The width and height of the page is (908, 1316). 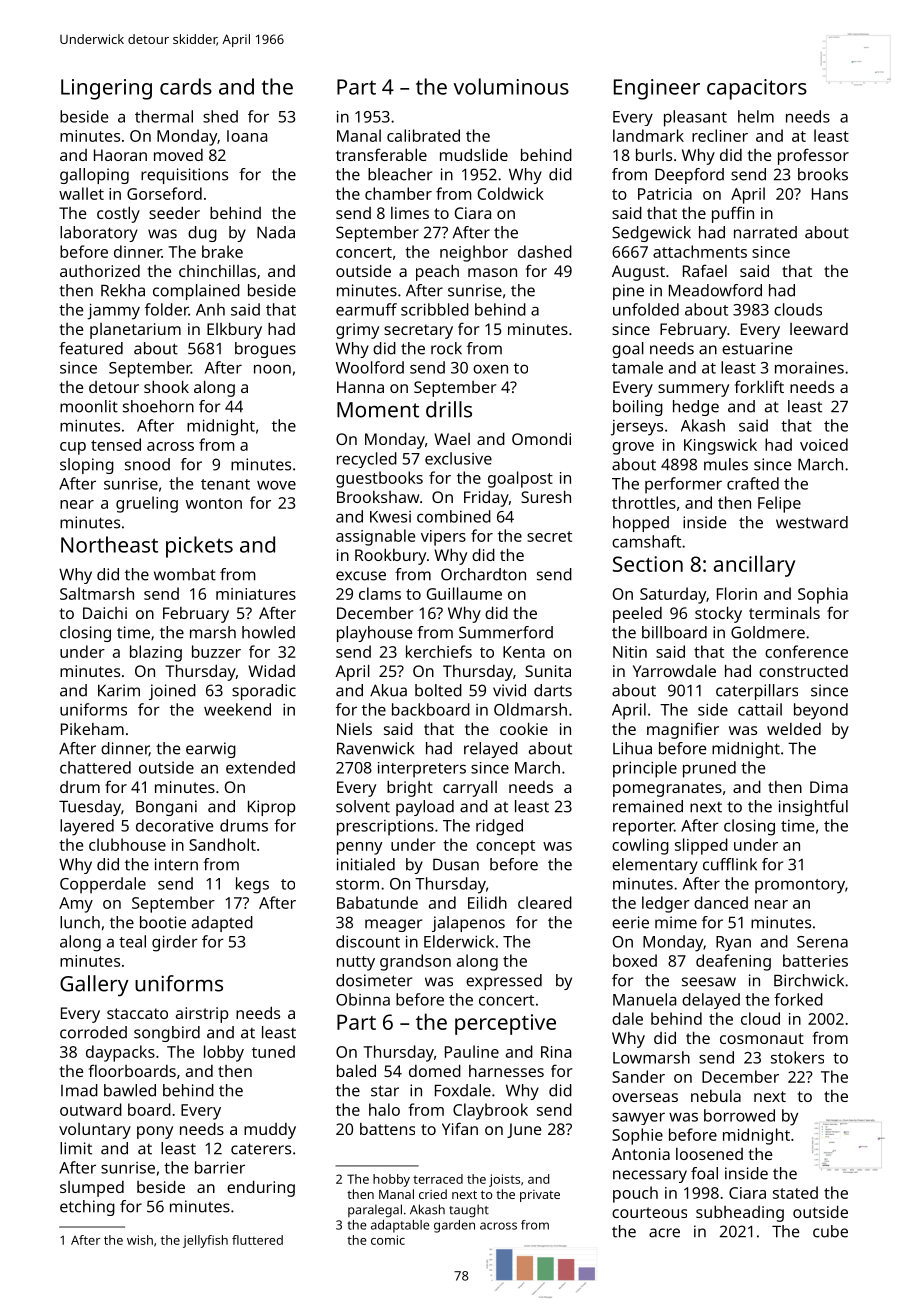 What do you see at coordinates (166, 808) in the page?
I see `Bongani` at bounding box center [166, 808].
